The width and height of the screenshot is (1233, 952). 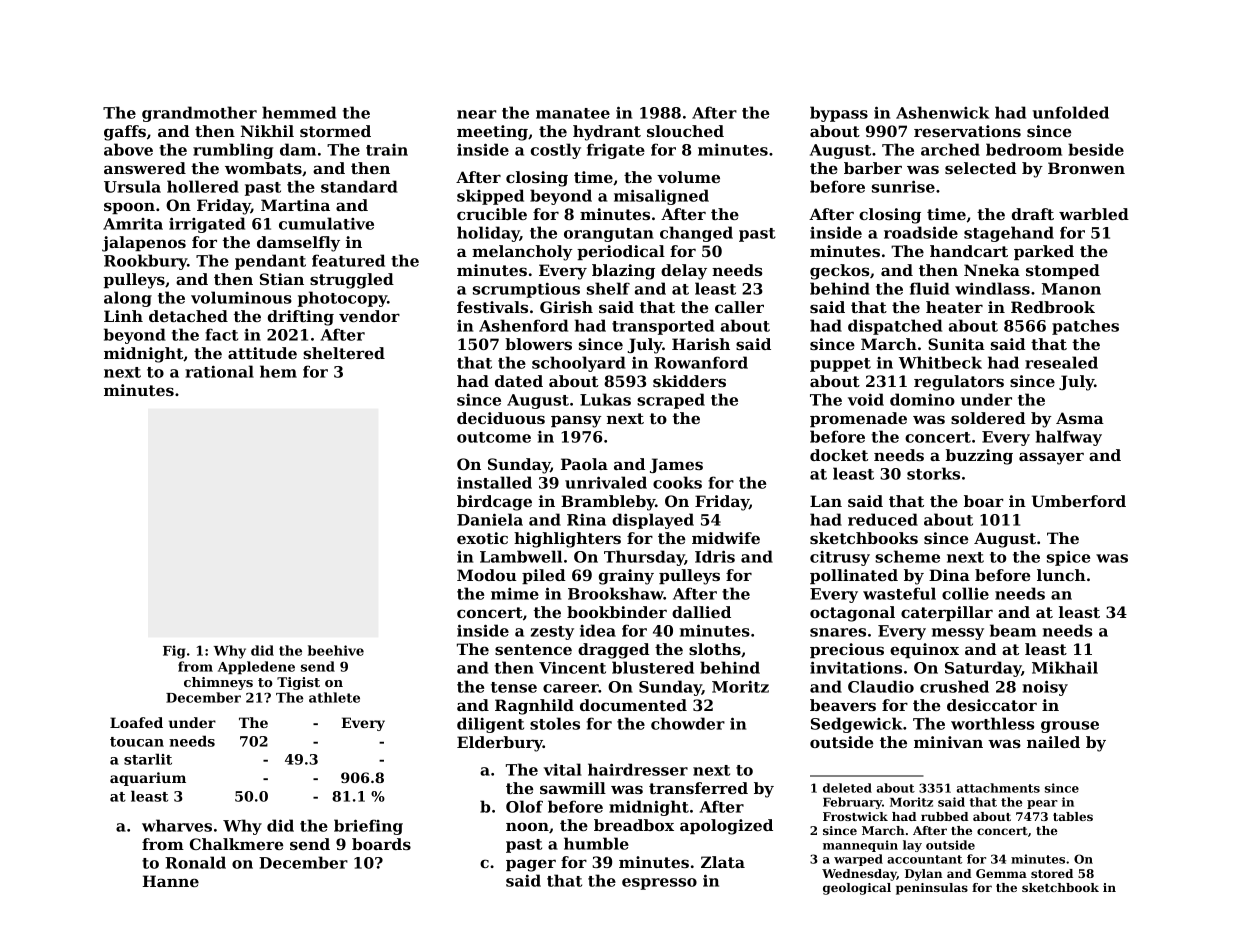 What do you see at coordinates (282, 279) in the screenshot?
I see `Stian` at bounding box center [282, 279].
